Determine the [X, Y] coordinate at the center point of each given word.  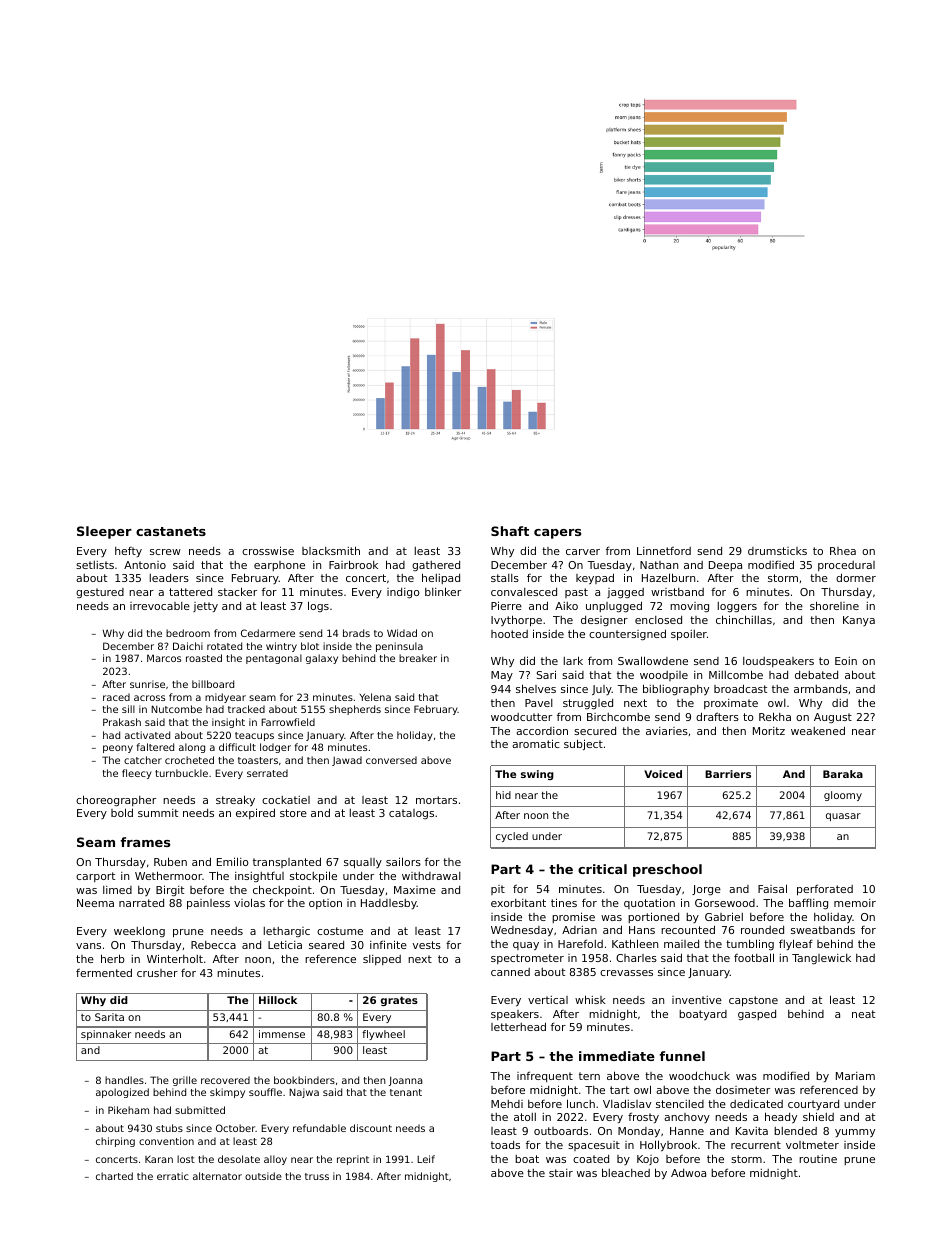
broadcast [740, 688]
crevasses [626, 973]
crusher [157, 973]
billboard [213, 684]
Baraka [843, 774]
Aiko [566, 606]
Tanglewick [821, 959]
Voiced [663, 774]
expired [255, 813]
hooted [509, 634]
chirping [115, 1142]
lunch [581, 1103]
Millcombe [736, 674]
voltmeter [812, 1145]
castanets [171, 531]
